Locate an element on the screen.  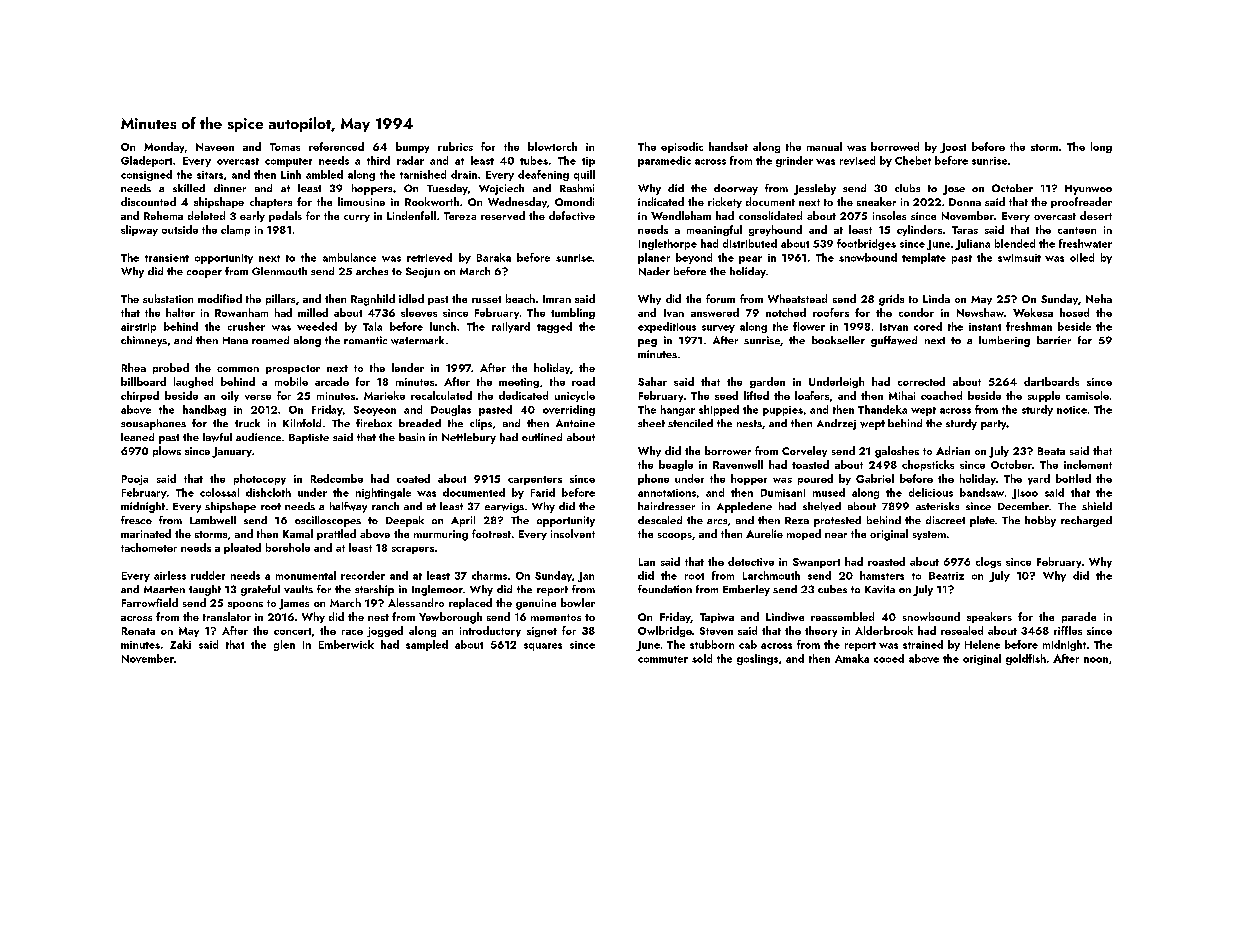
dartboards is located at coordinates (1051, 381).
